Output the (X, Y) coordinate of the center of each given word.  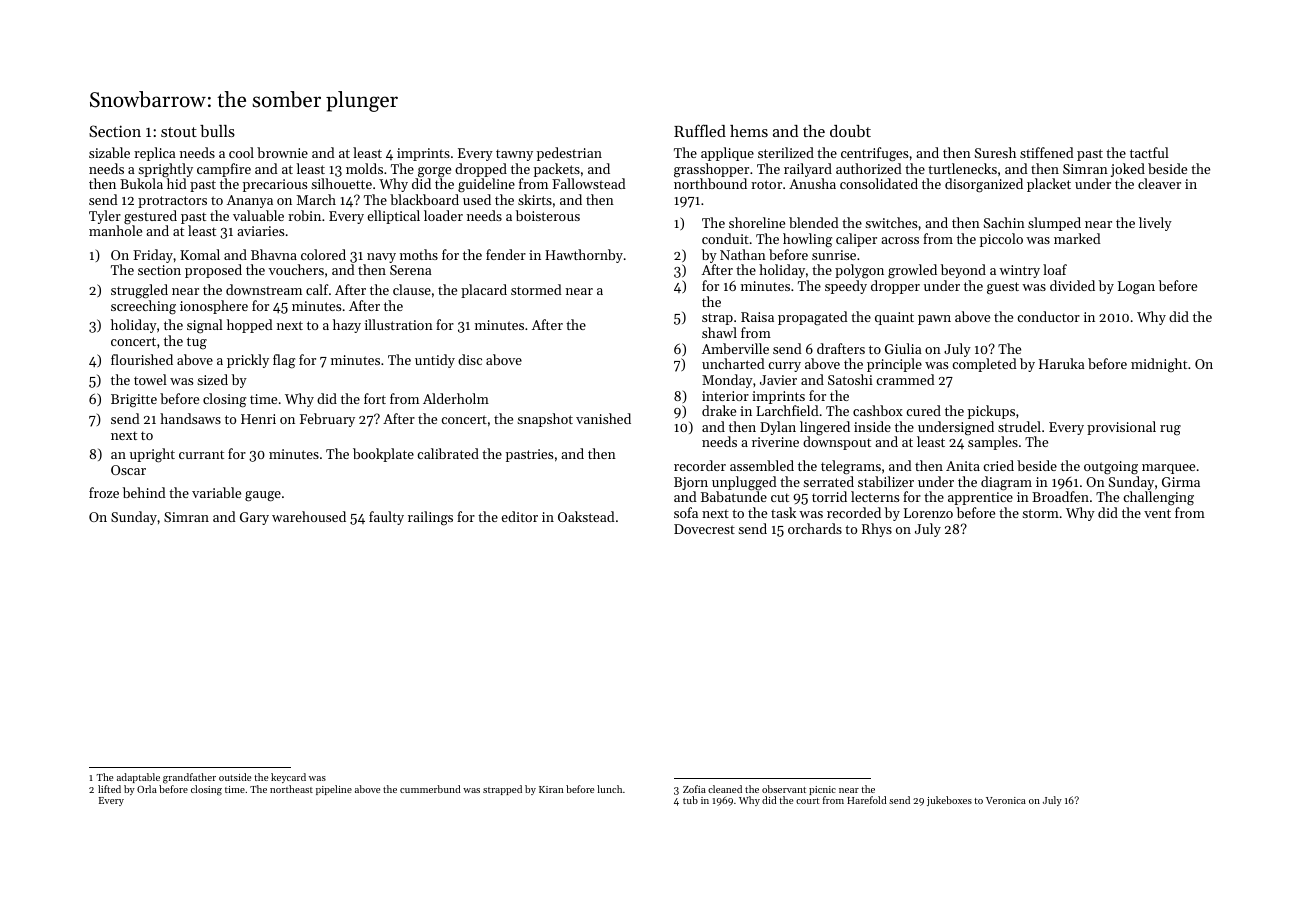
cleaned (725, 789)
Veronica (1006, 800)
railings (430, 518)
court (808, 801)
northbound (710, 183)
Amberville (735, 348)
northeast (291, 789)
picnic (822, 790)
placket (1049, 185)
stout (179, 132)
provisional (1121, 428)
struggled (139, 291)
